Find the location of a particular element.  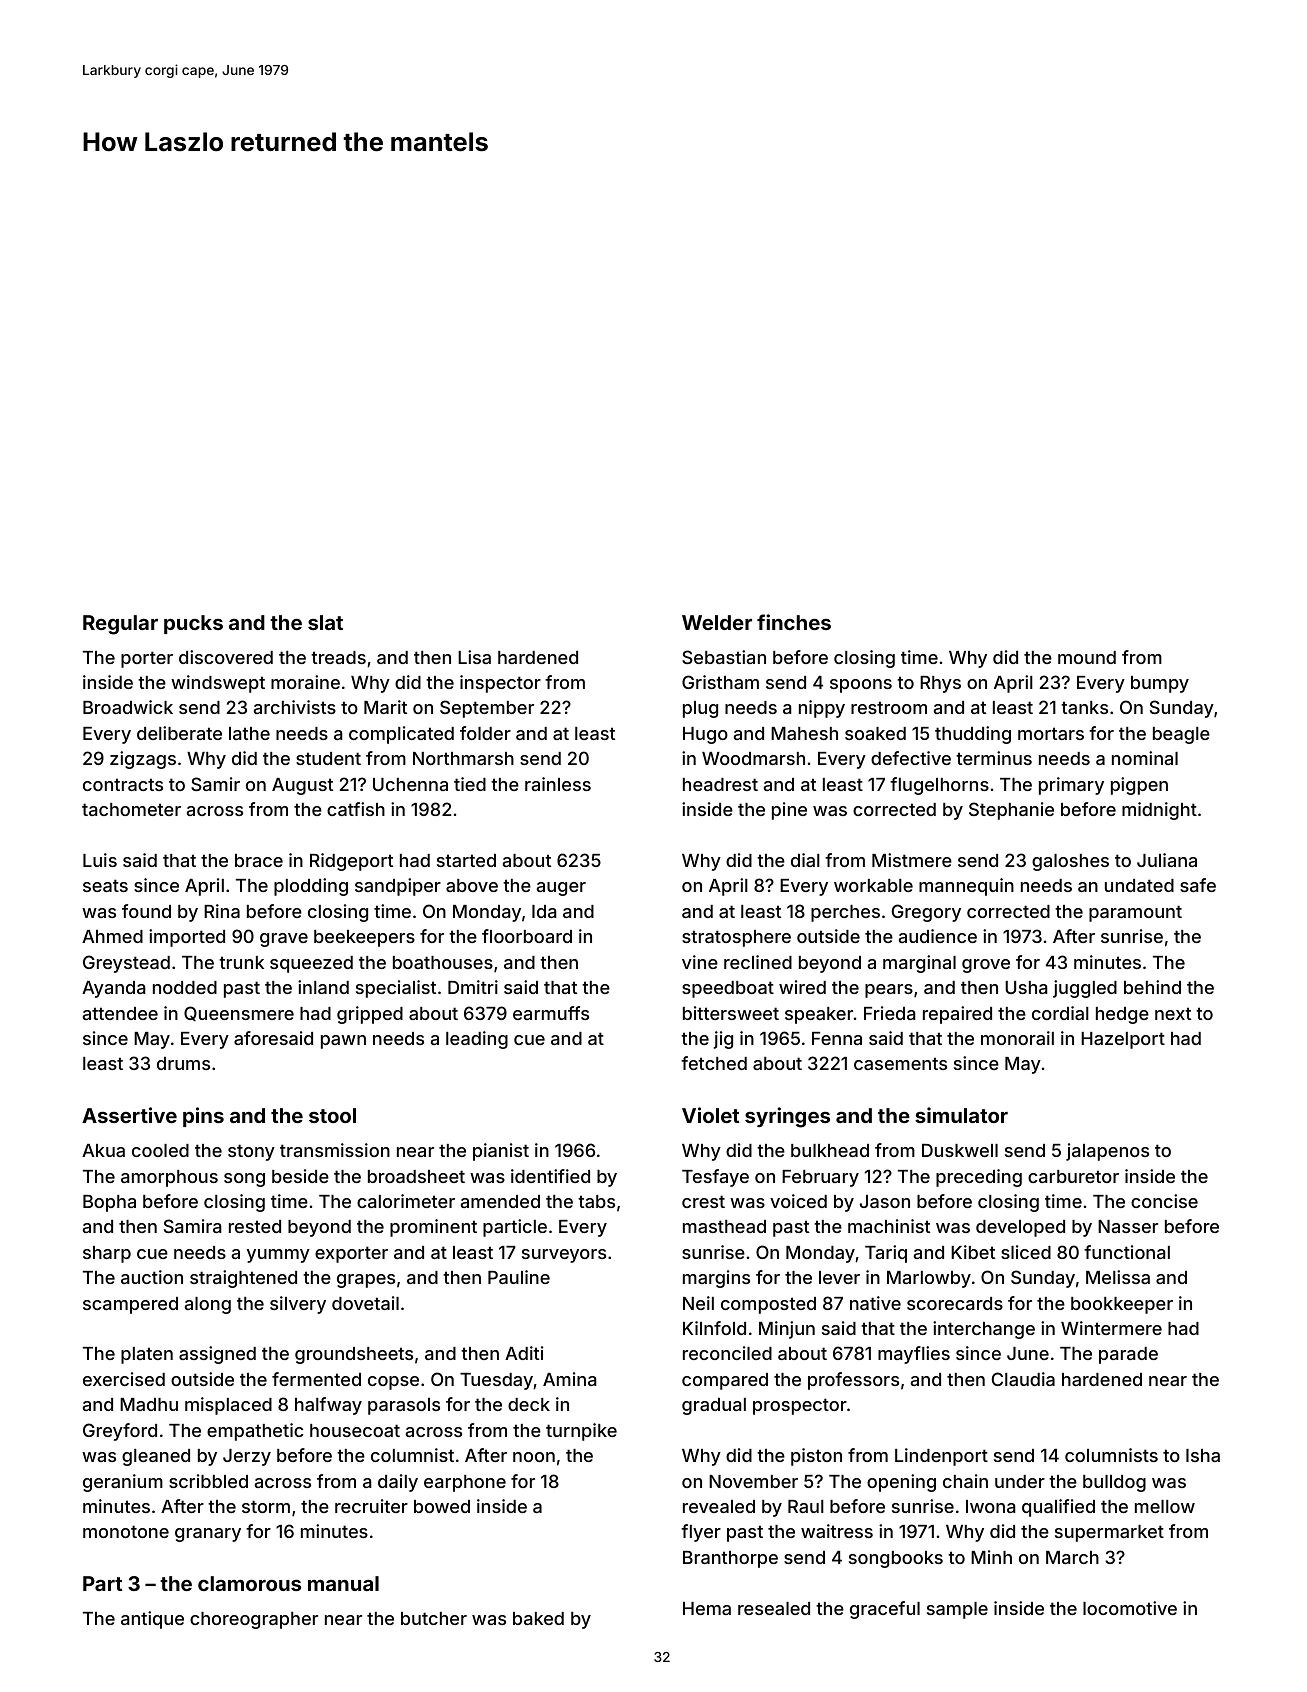

complicated is located at coordinates (401, 735).
